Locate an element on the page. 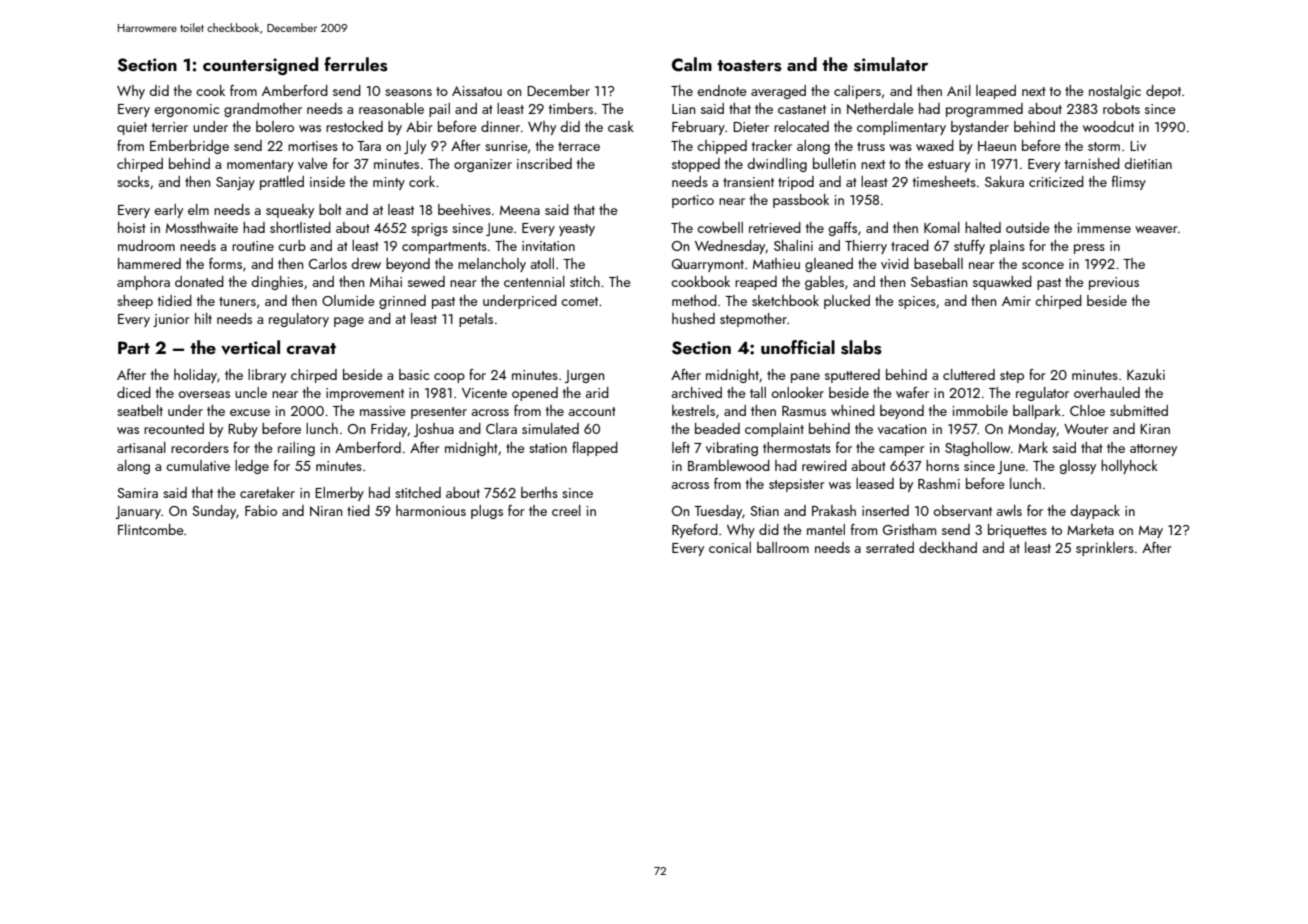 This page has width=1308, height=924. sprinklers is located at coordinates (1105, 549).
